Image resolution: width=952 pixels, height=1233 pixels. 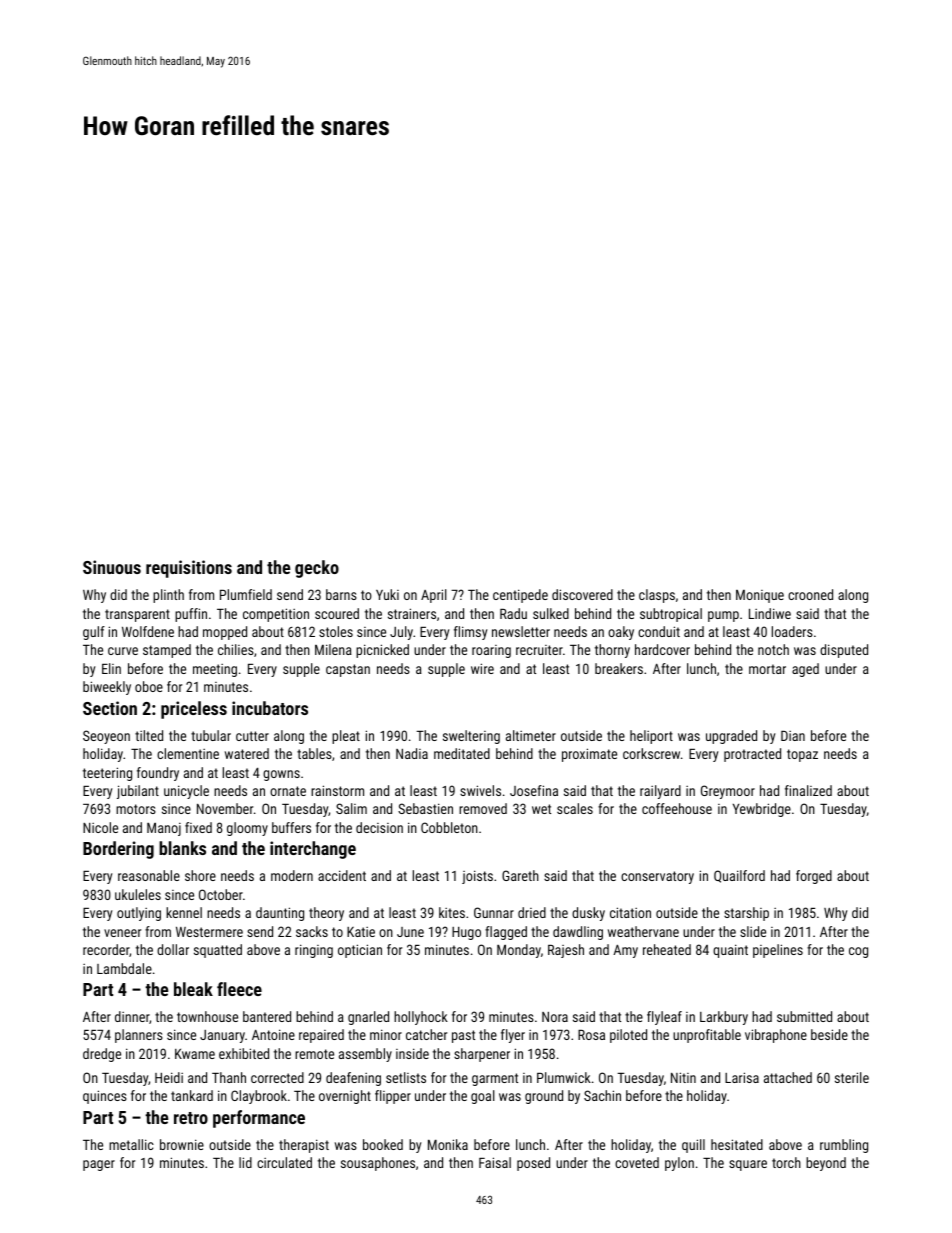 I want to click on aged, so click(x=805, y=670).
